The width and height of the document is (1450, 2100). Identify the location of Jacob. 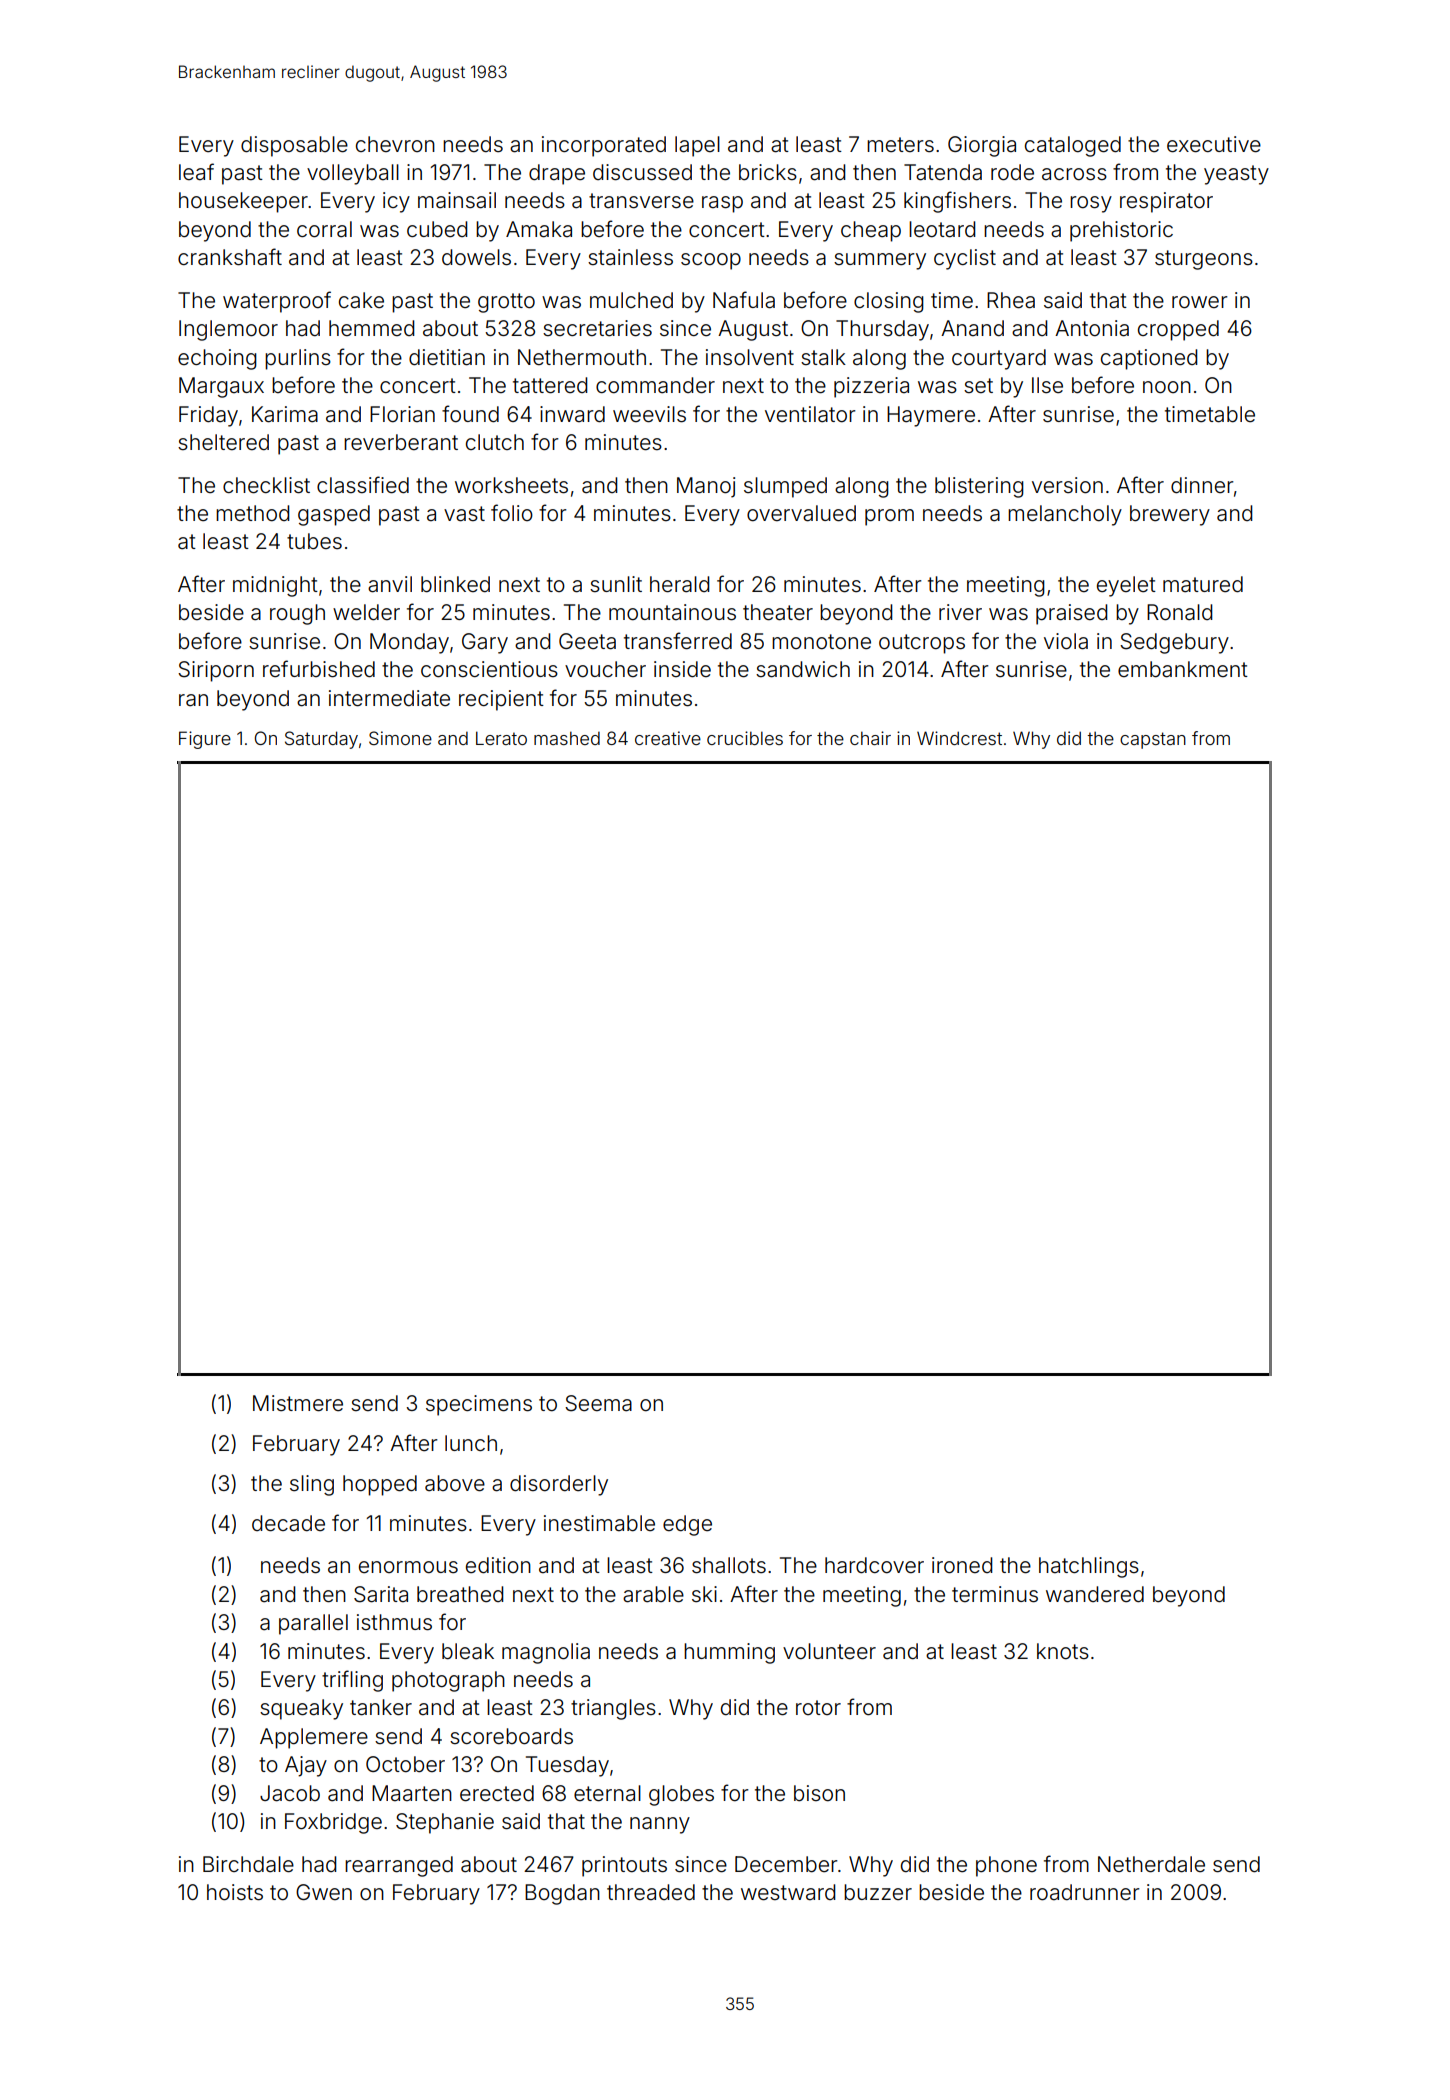
(290, 1793).
